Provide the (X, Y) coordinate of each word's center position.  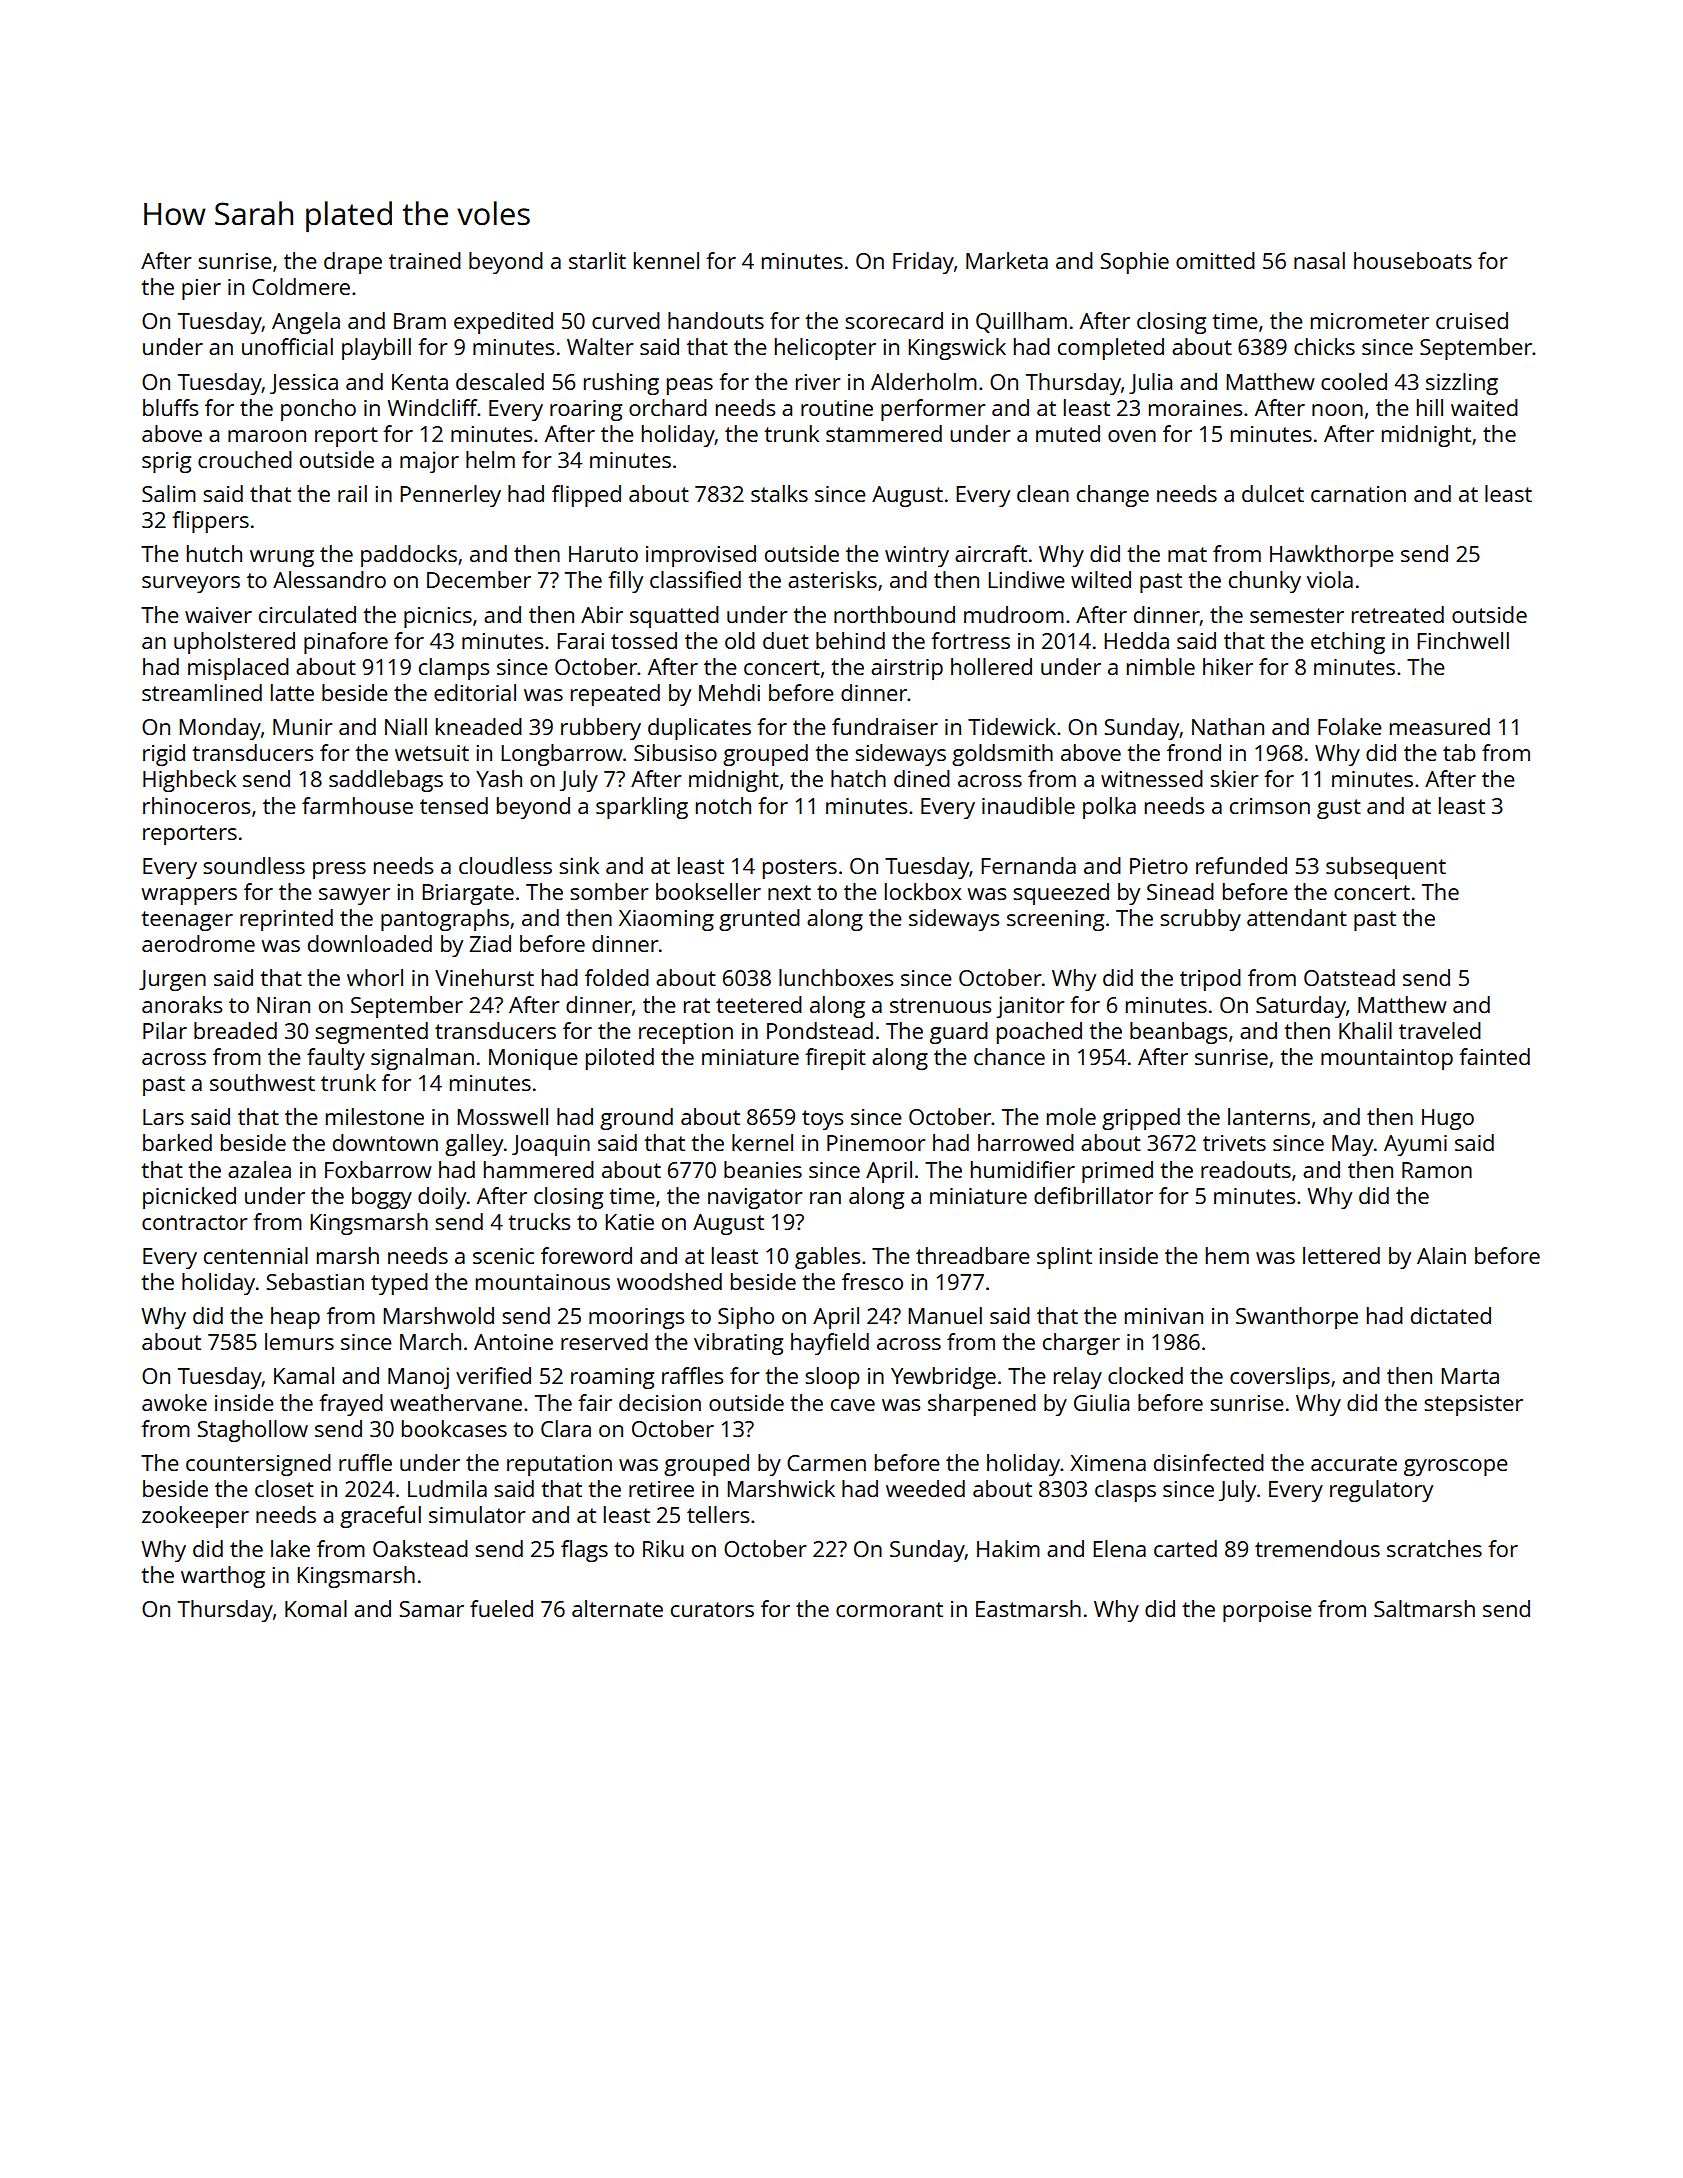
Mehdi (729, 692)
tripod (1210, 980)
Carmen (826, 1463)
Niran (283, 1005)
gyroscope (1456, 1467)
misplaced (238, 669)
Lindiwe (1026, 579)
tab (1459, 752)
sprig (166, 462)
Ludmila (447, 1488)
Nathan (1228, 726)
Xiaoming (666, 920)
